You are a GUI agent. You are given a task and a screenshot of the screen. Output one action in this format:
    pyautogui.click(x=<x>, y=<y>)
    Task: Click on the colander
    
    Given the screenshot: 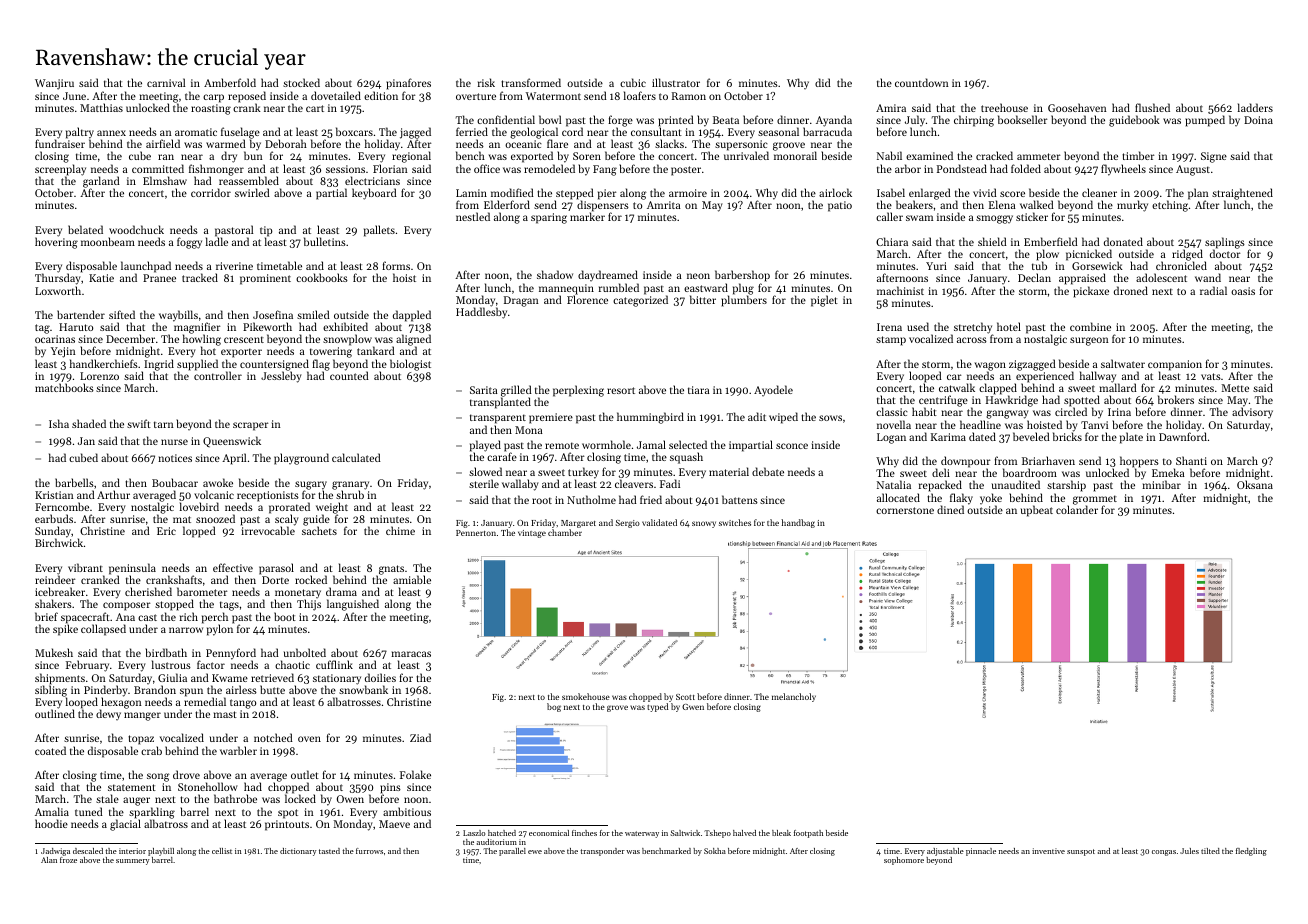 What is the action you would take?
    pyautogui.click(x=1077, y=509)
